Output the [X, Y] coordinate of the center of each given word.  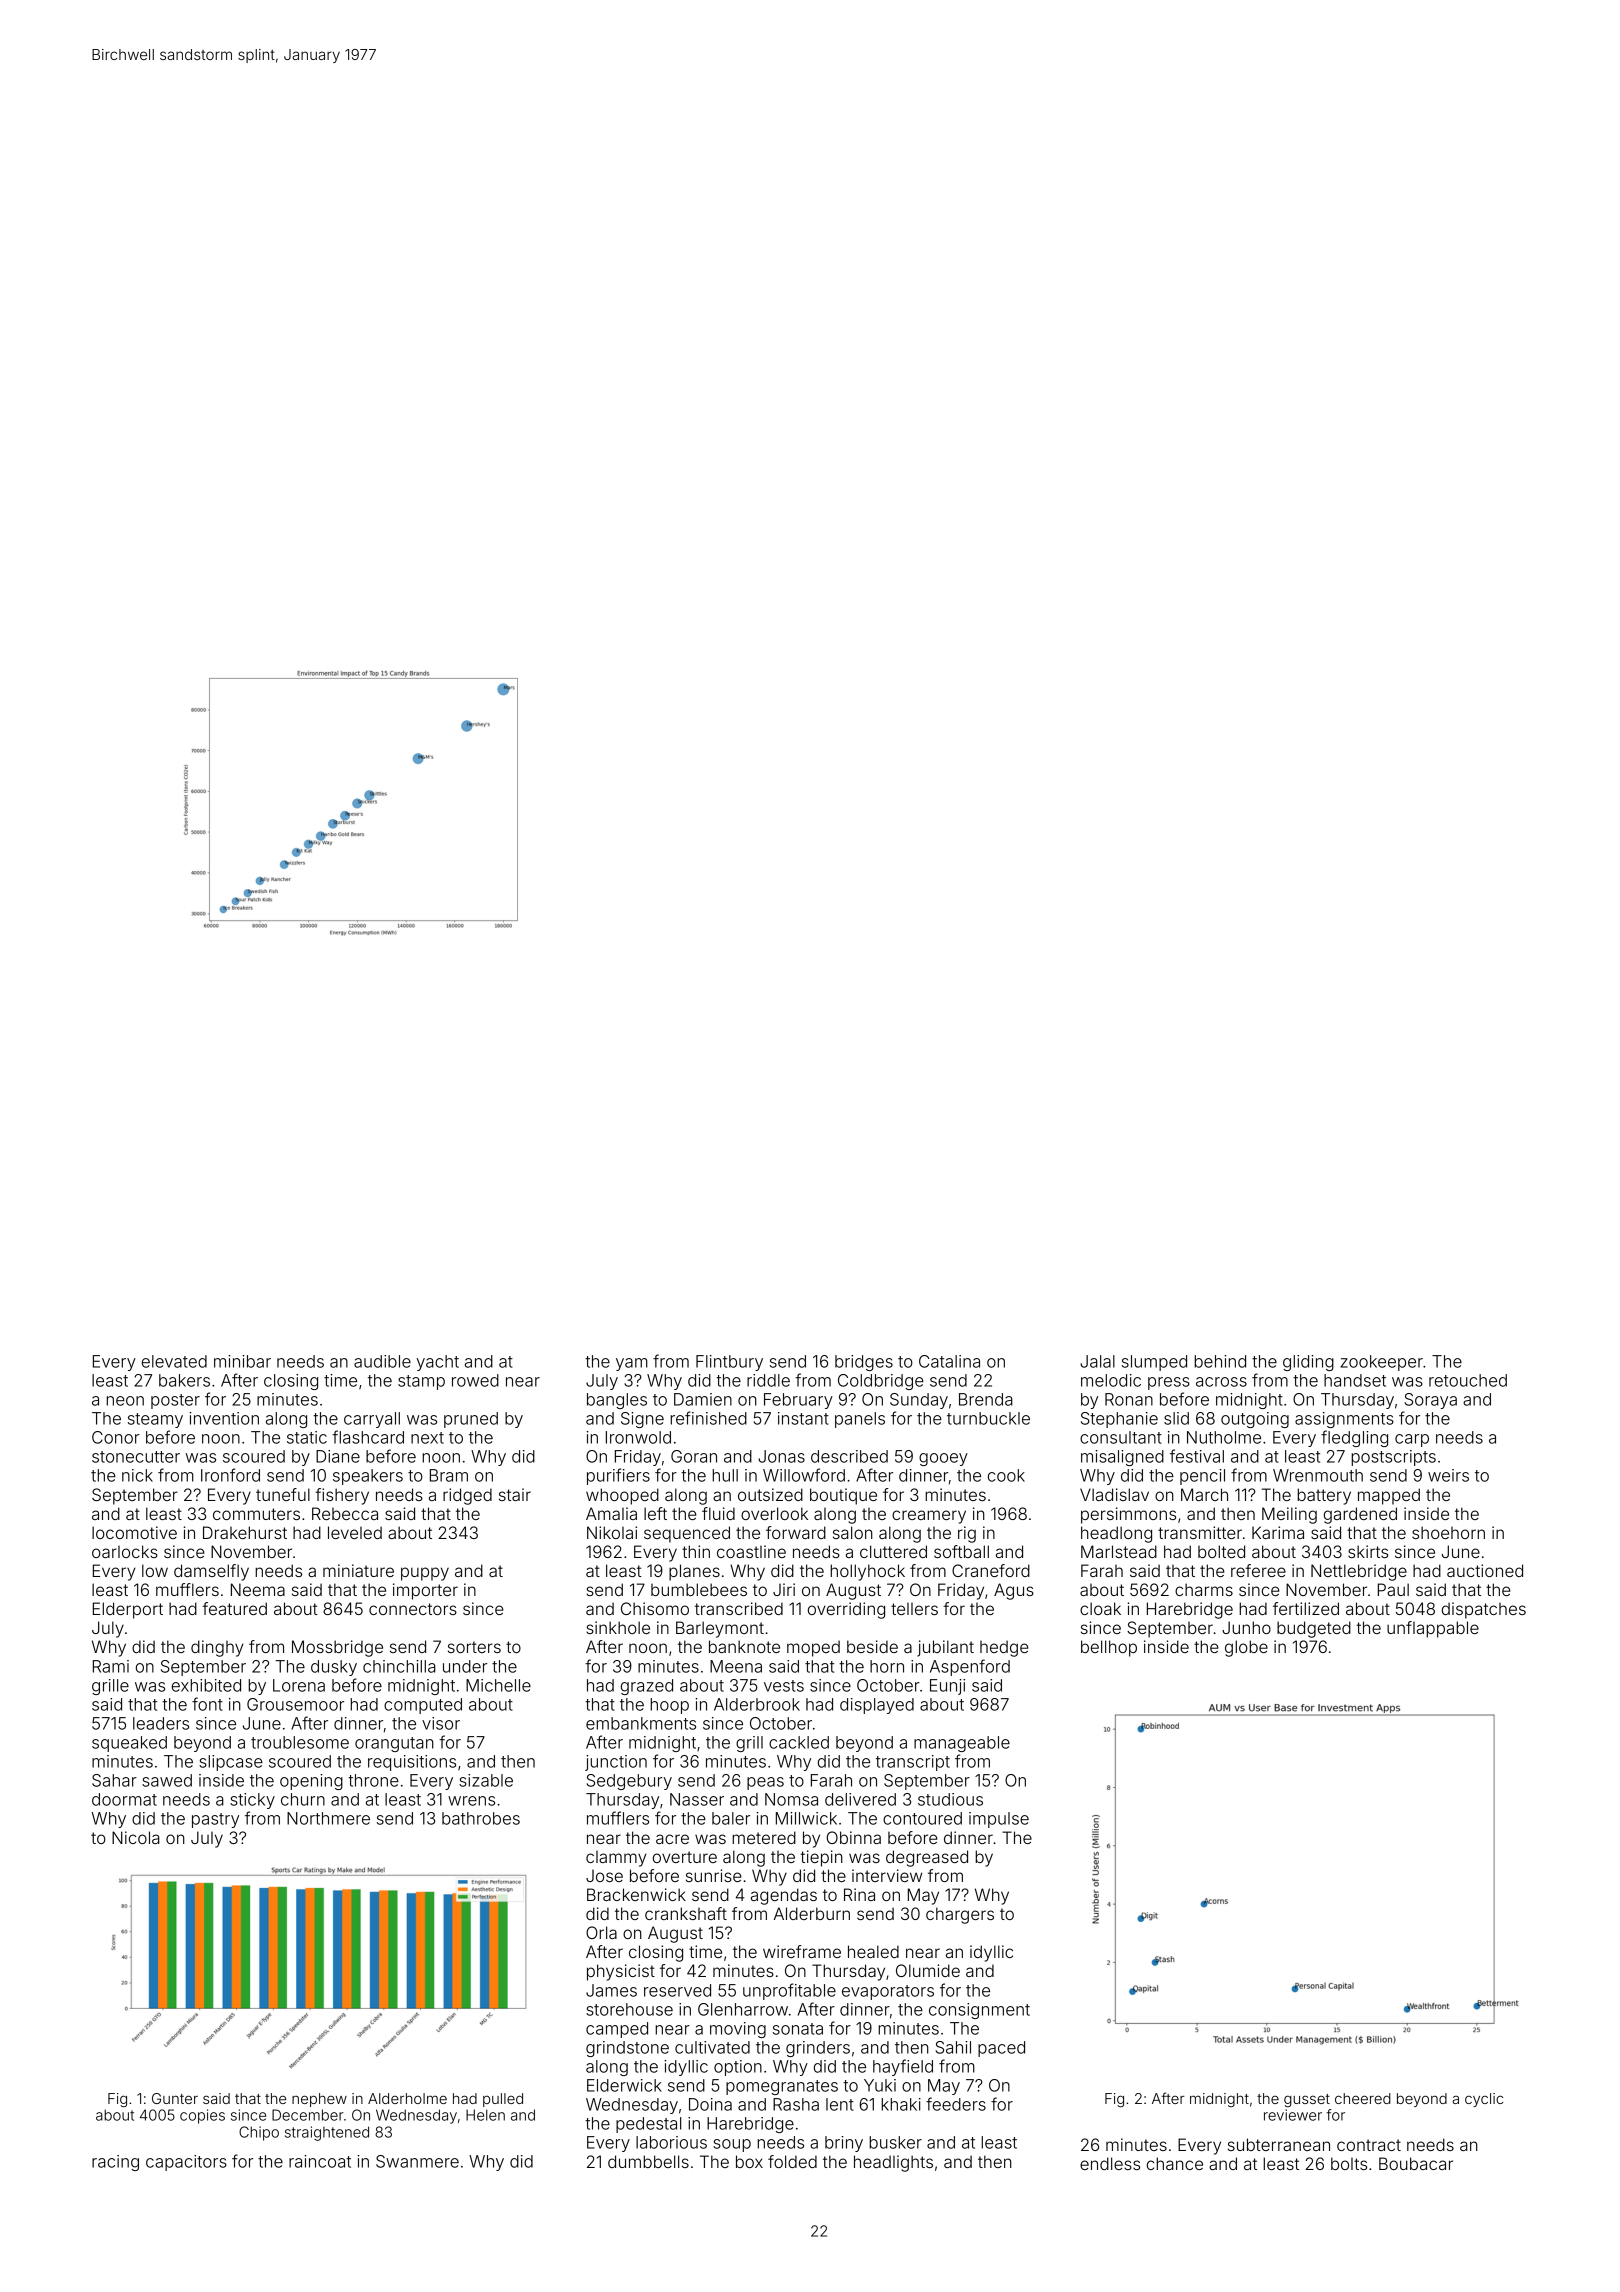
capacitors [186, 2163]
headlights [893, 2163]
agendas [784, 1896]
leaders [161, 1723]
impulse [999, 1820]
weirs [1448, 1475]
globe [1246, 1648]
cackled [799, 1742]
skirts [1368, 1551]
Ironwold [638, 1437]
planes [694, 1572]
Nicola [136, 1837]
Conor [116, 1437]
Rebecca [345, 1513]
